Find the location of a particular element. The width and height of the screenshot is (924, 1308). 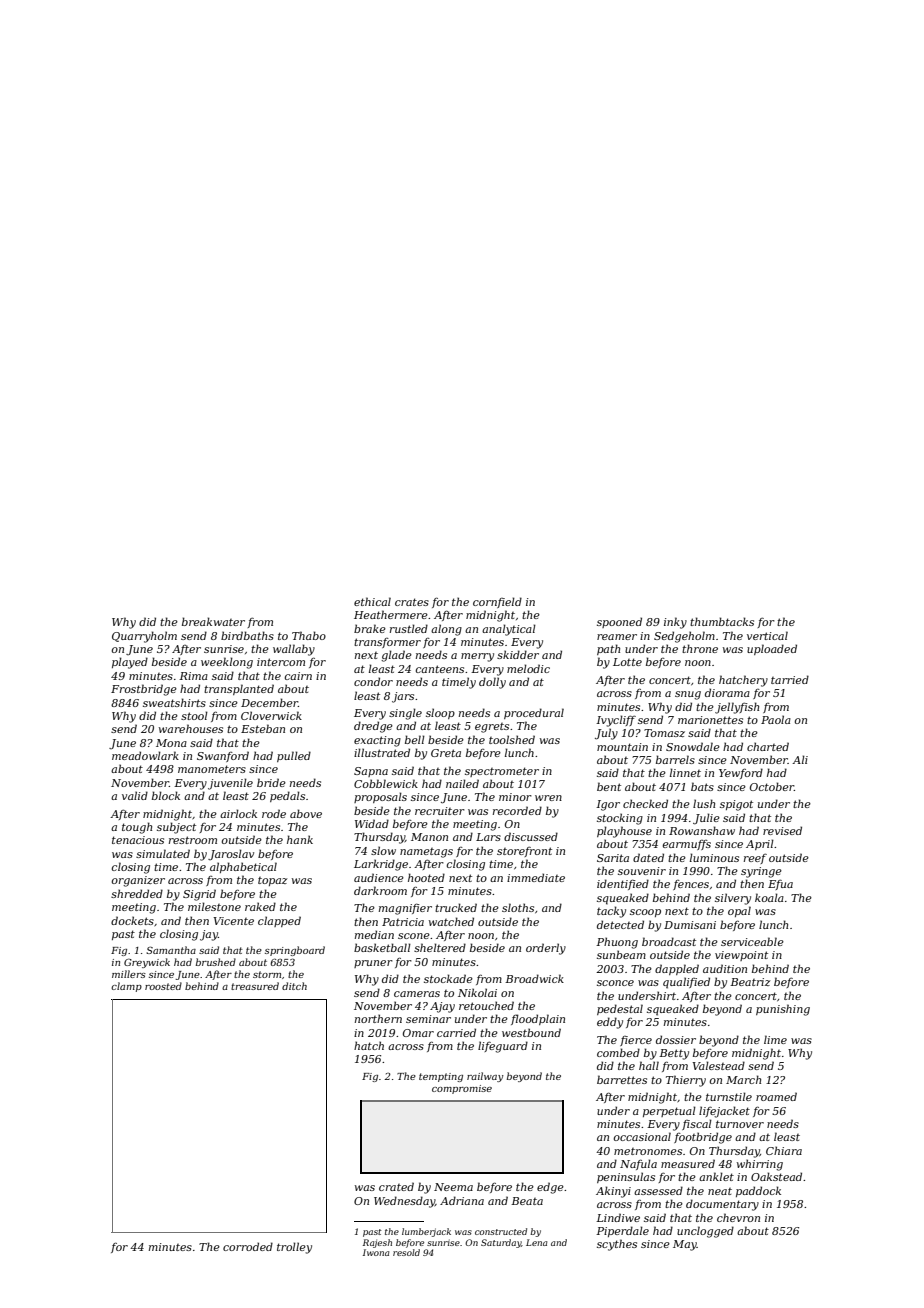

breakwater is located at coordinates (213, 621).
